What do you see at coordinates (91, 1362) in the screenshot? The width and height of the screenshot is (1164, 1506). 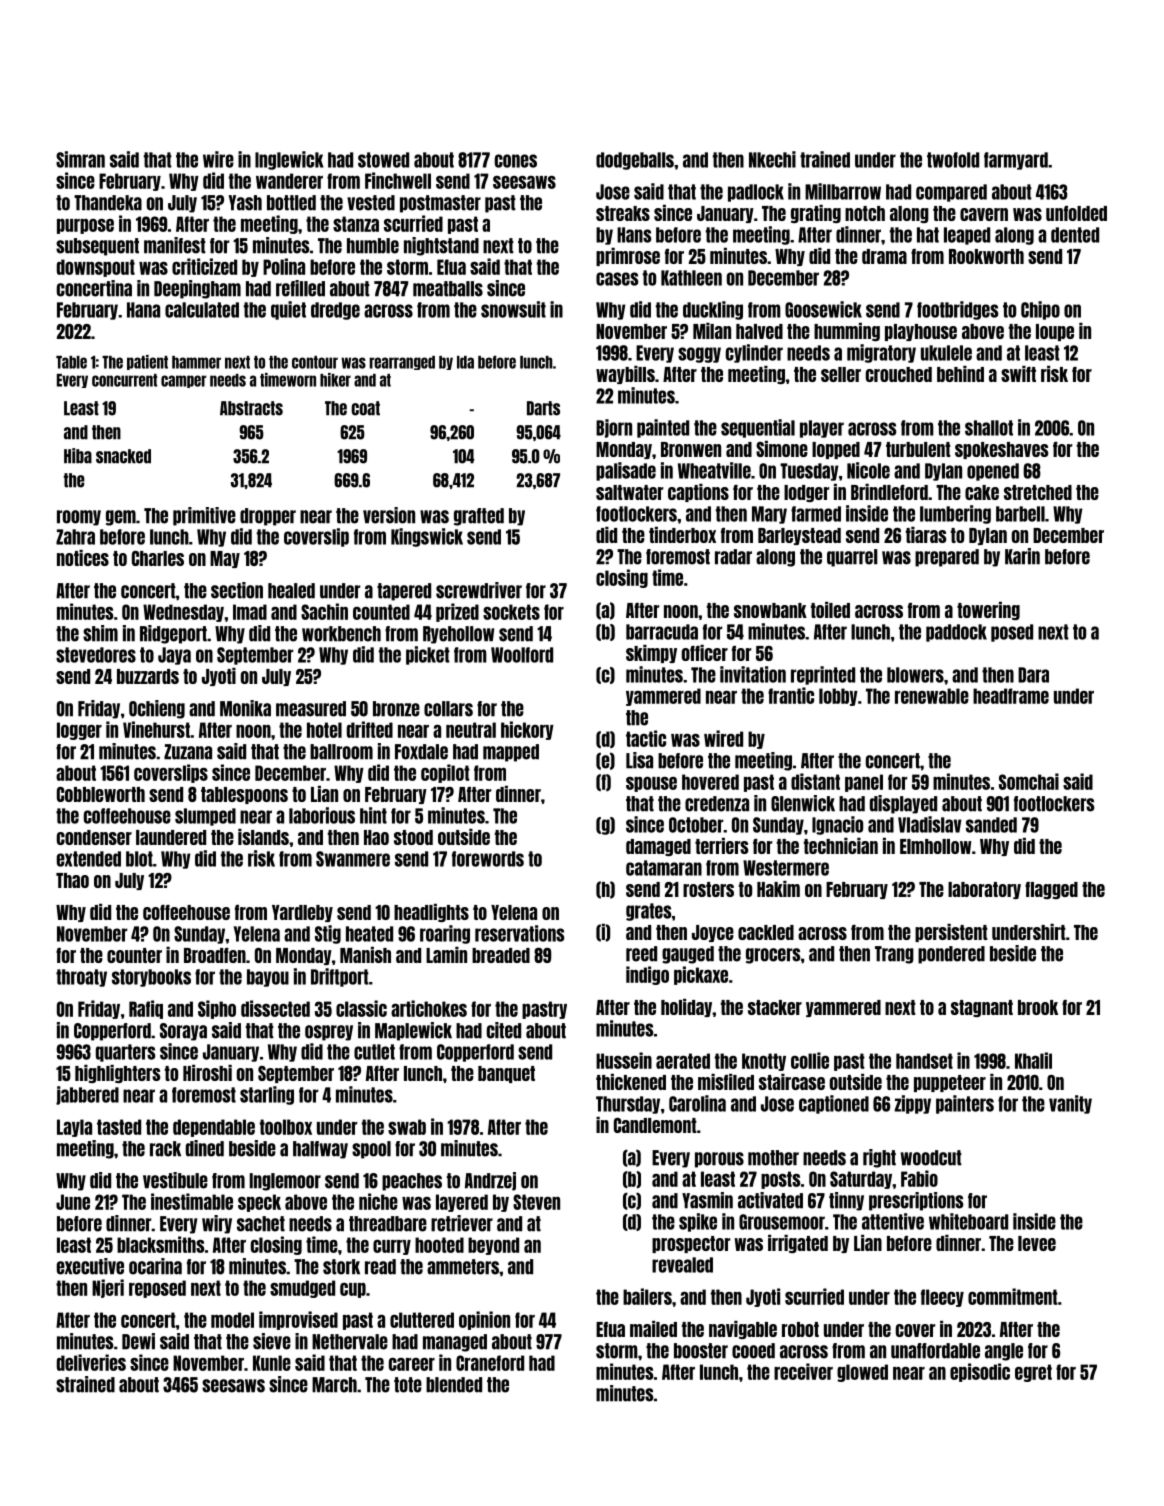 I see `deliveries` at bounding box center [91, 1362].
